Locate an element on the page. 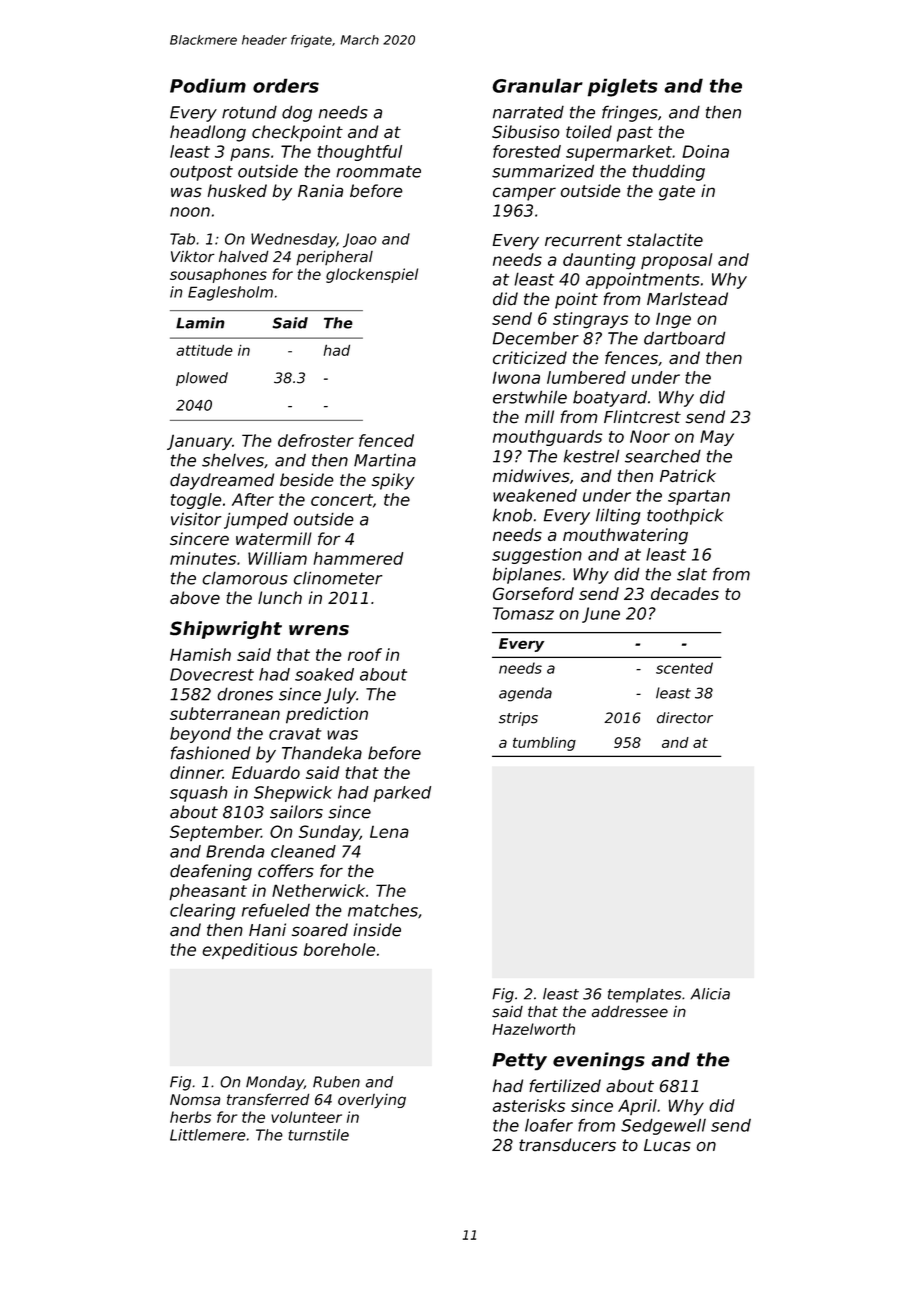  Sunday is located at coordinates (329, 833).
